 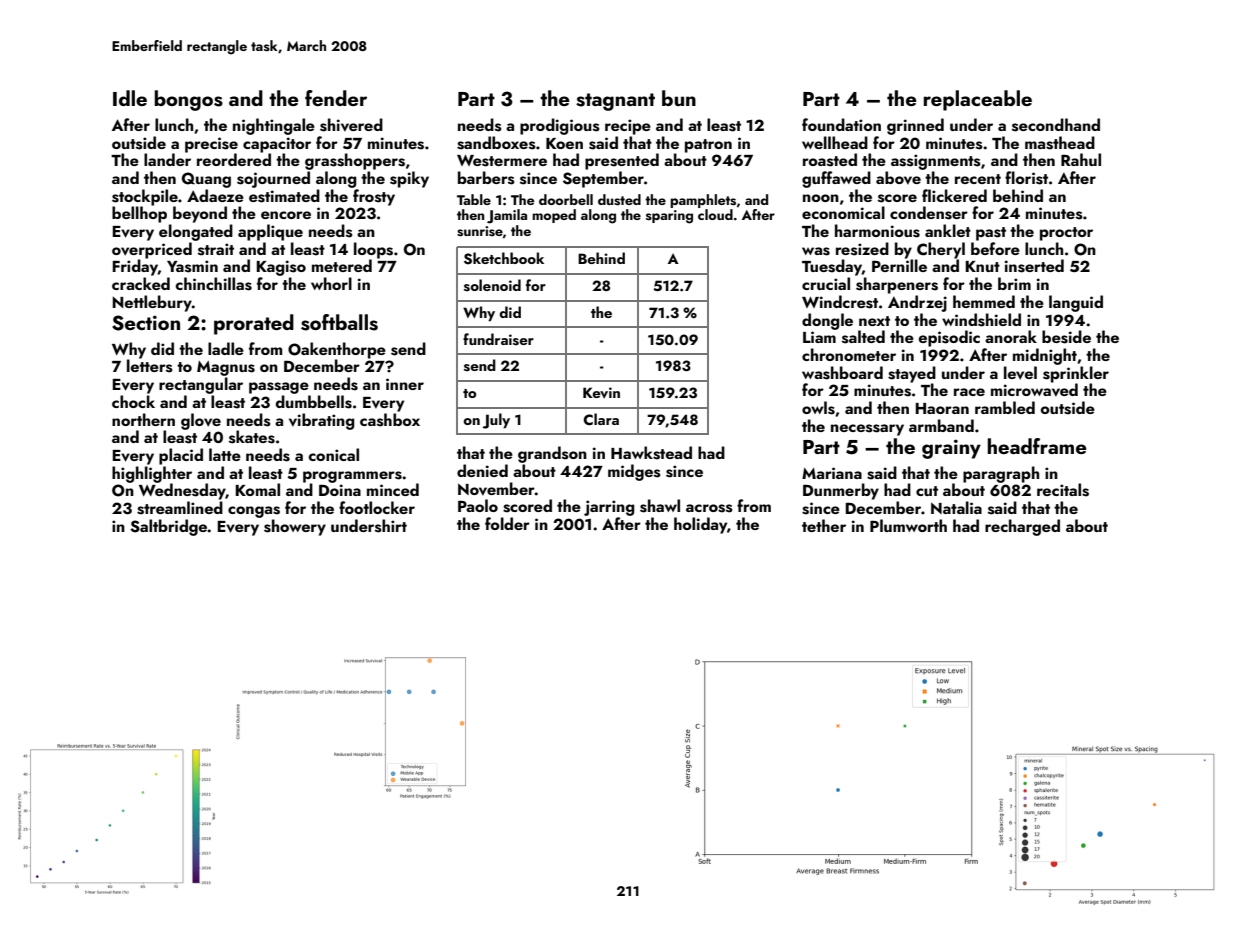 What do you see at coordinates (150, 366) in the page?
I see `letters` at bounding box center [150, 366].
